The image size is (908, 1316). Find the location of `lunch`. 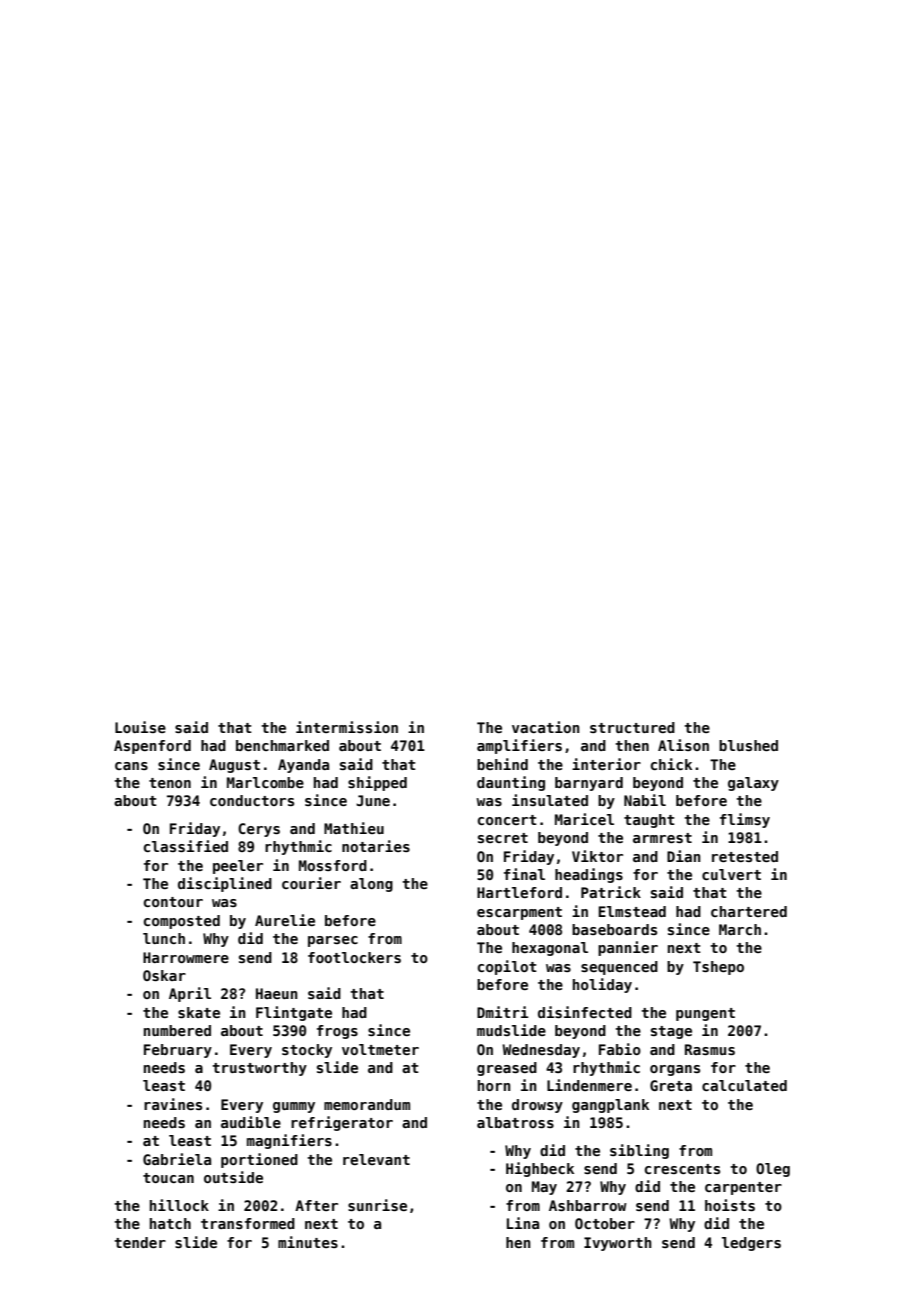

lunch is located at coordinates (164, 938).
